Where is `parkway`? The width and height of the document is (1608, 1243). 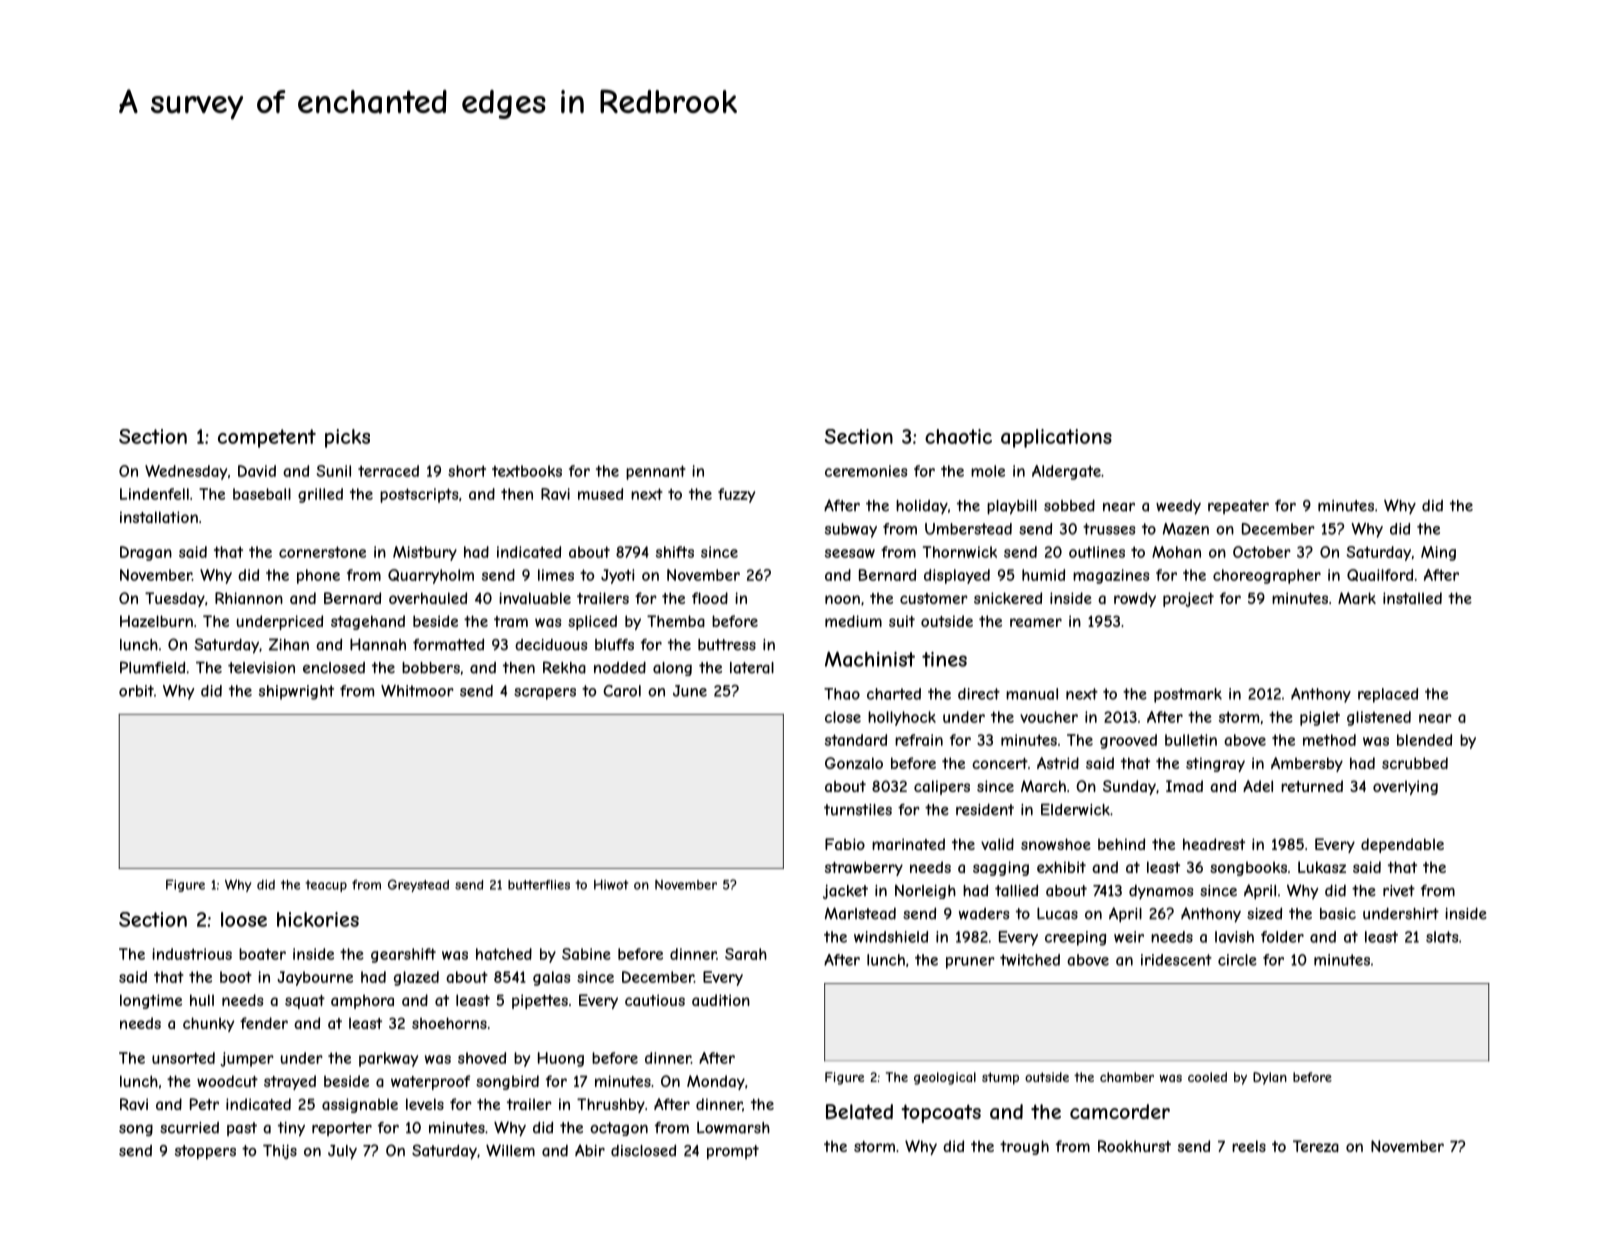 parkway is located at coordinates (388, 1059).
